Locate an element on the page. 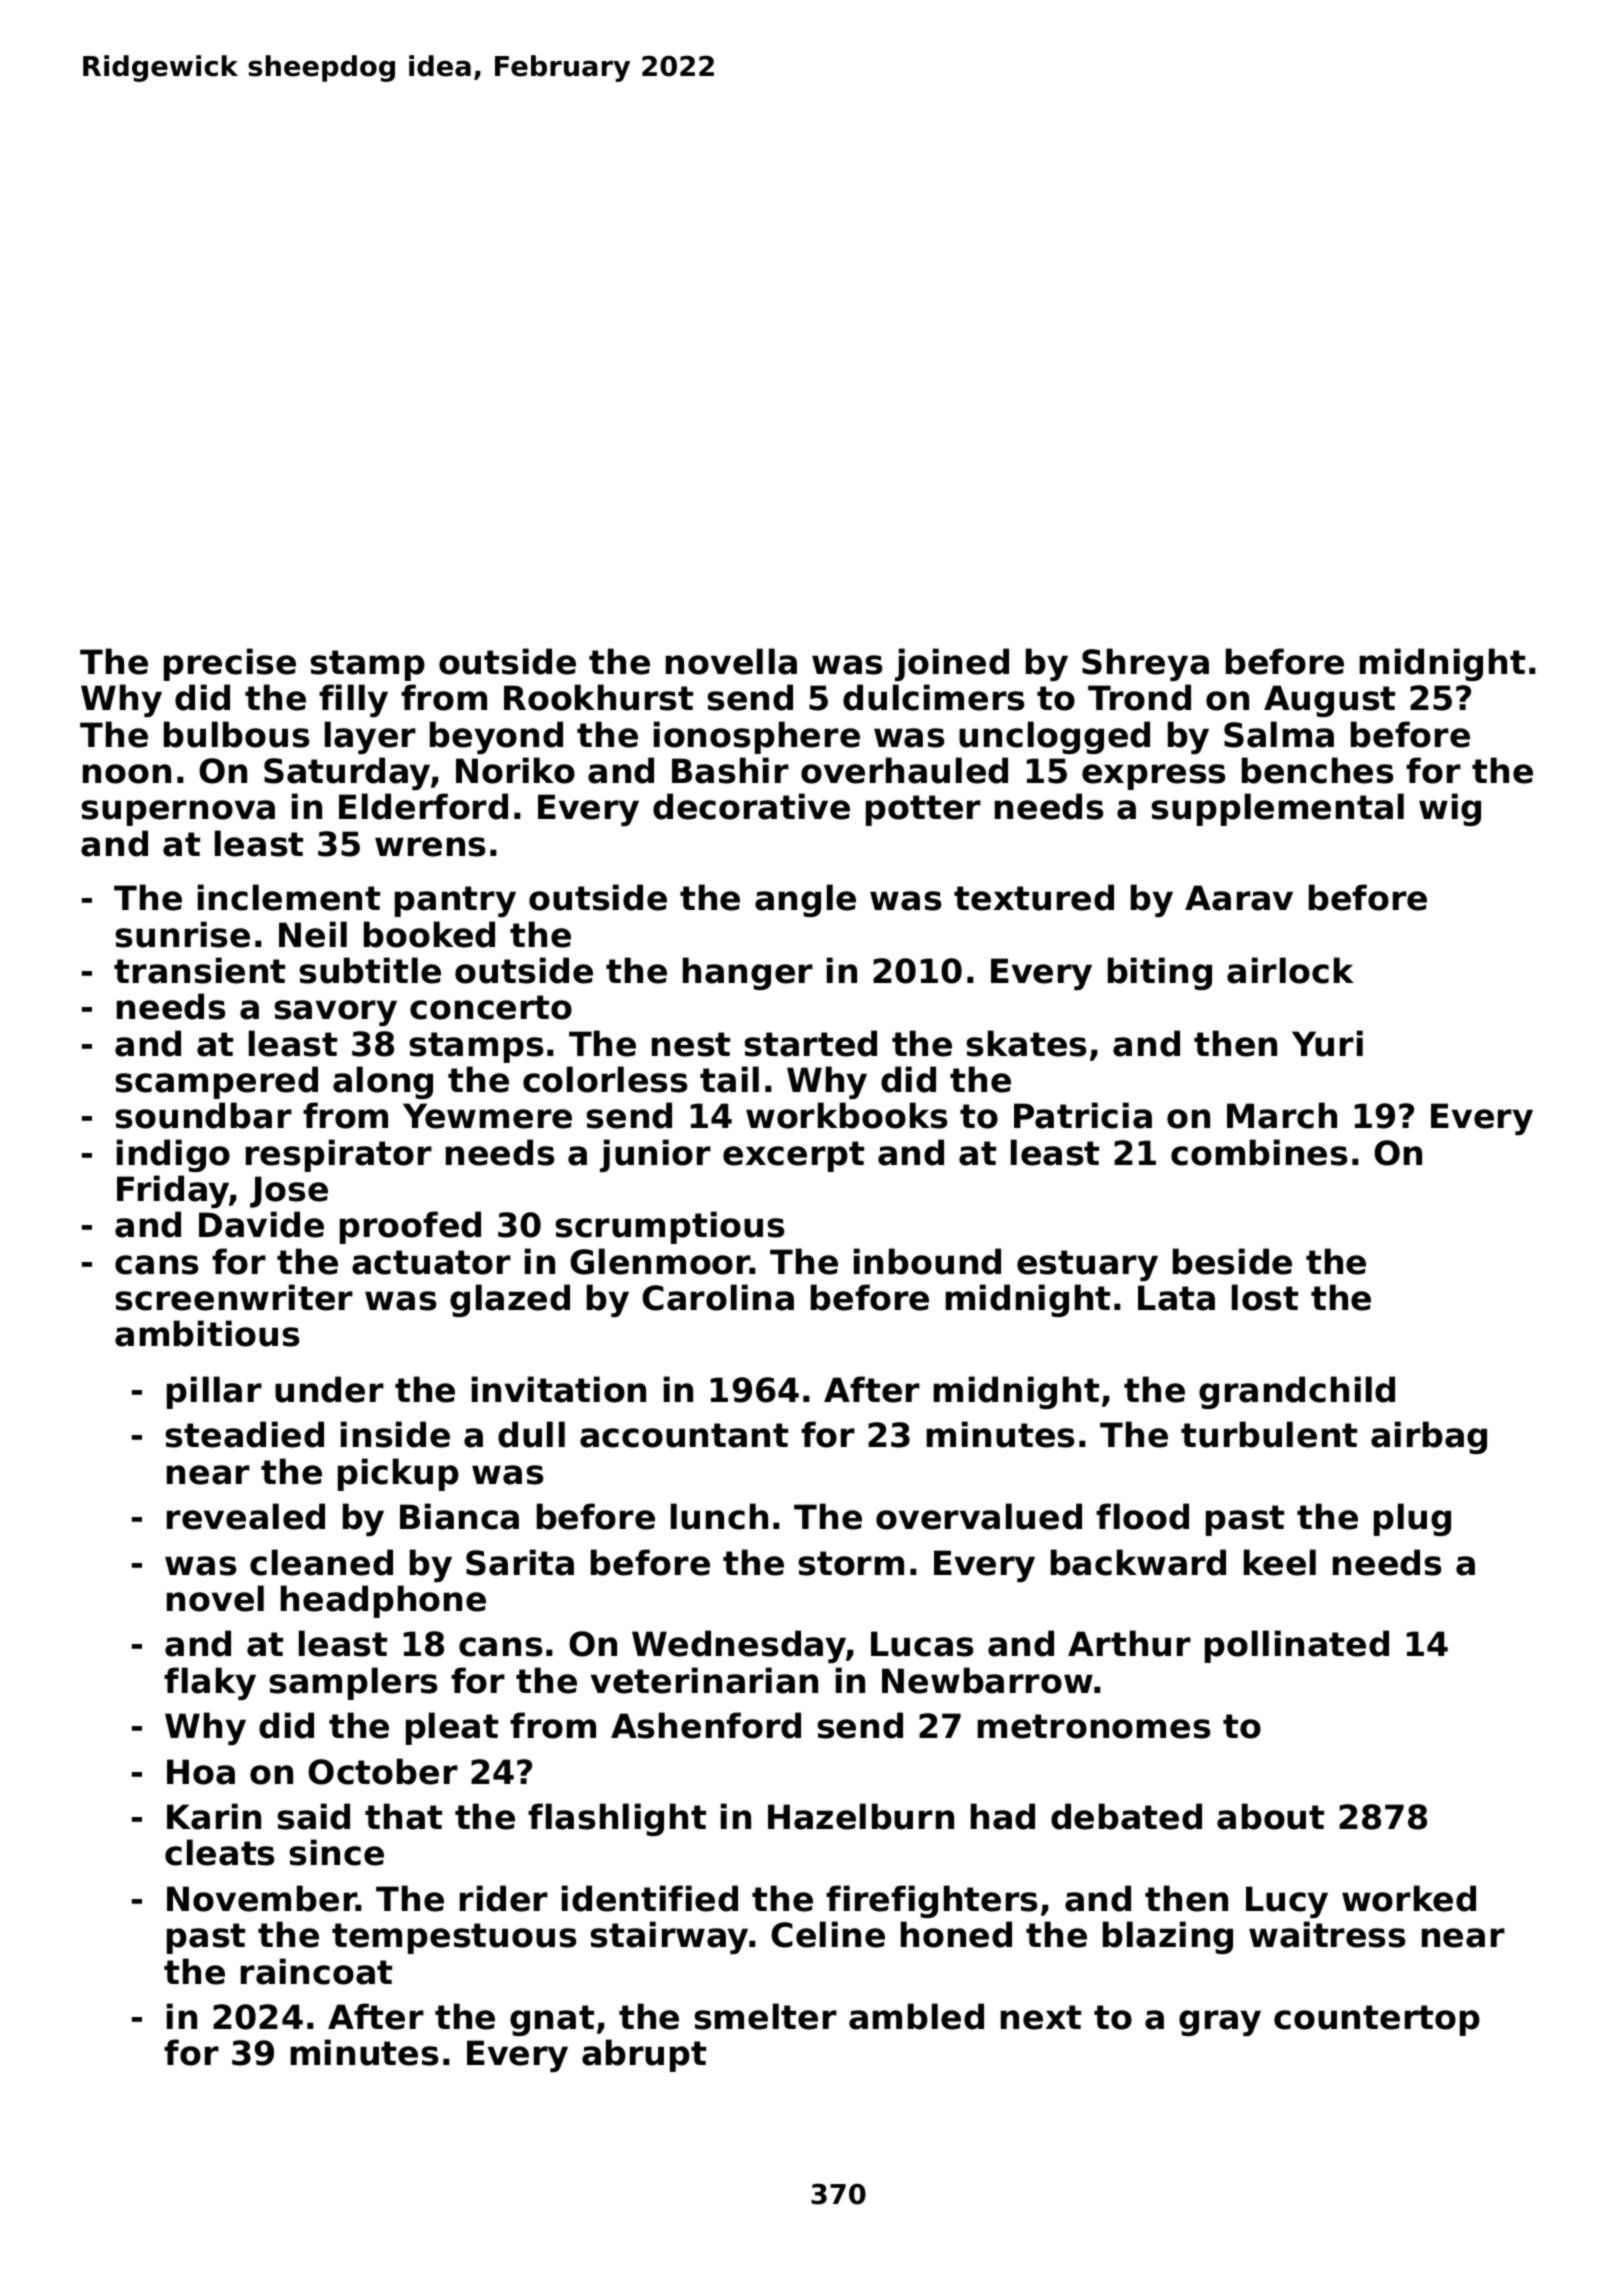 The width and height of the page is (1620, 2292). lost is located at coordinates (1265, 1297).
